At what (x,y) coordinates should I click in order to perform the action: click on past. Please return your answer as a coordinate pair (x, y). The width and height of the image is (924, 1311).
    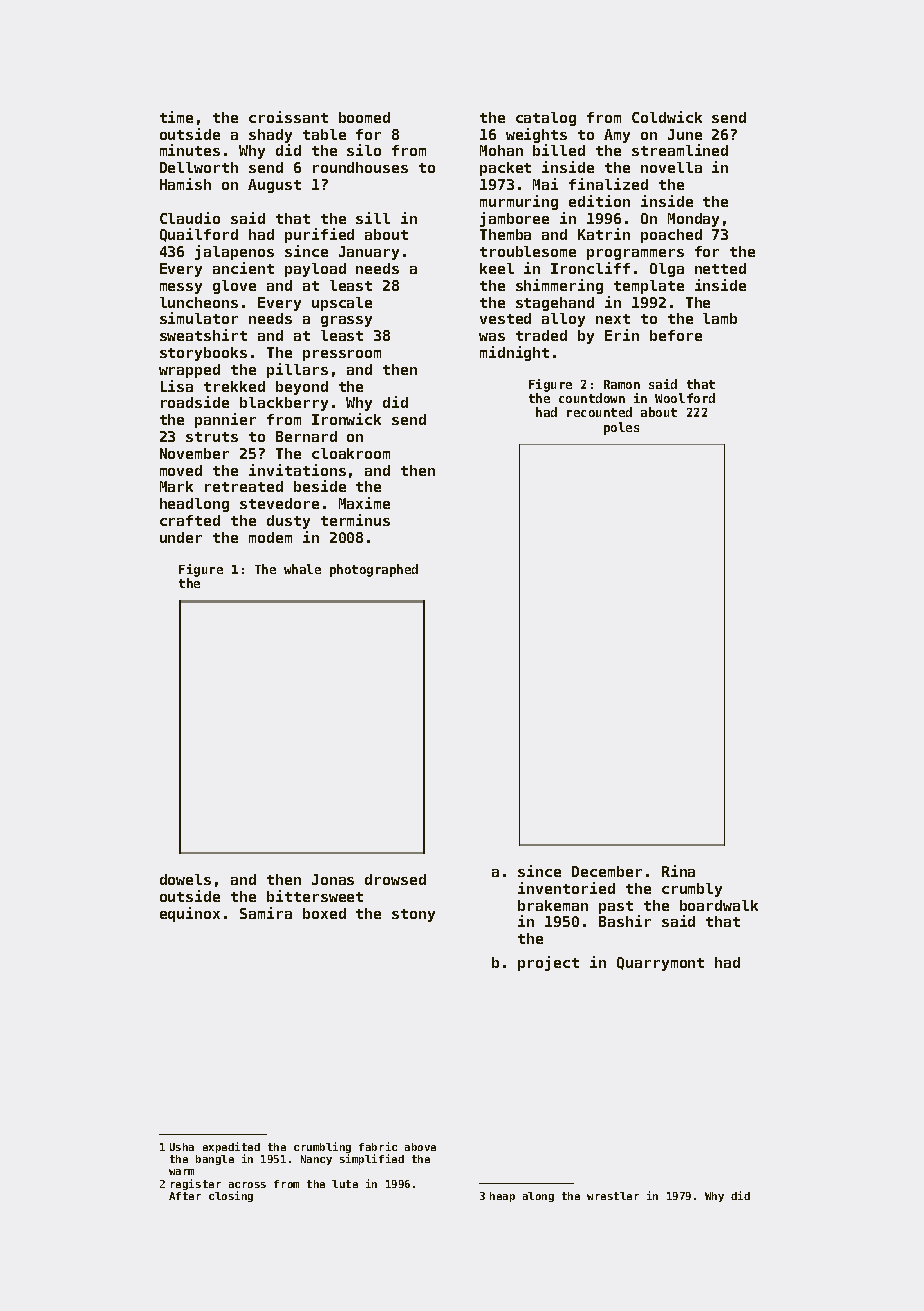
    Looking at the image, I should click on (616, 907).
